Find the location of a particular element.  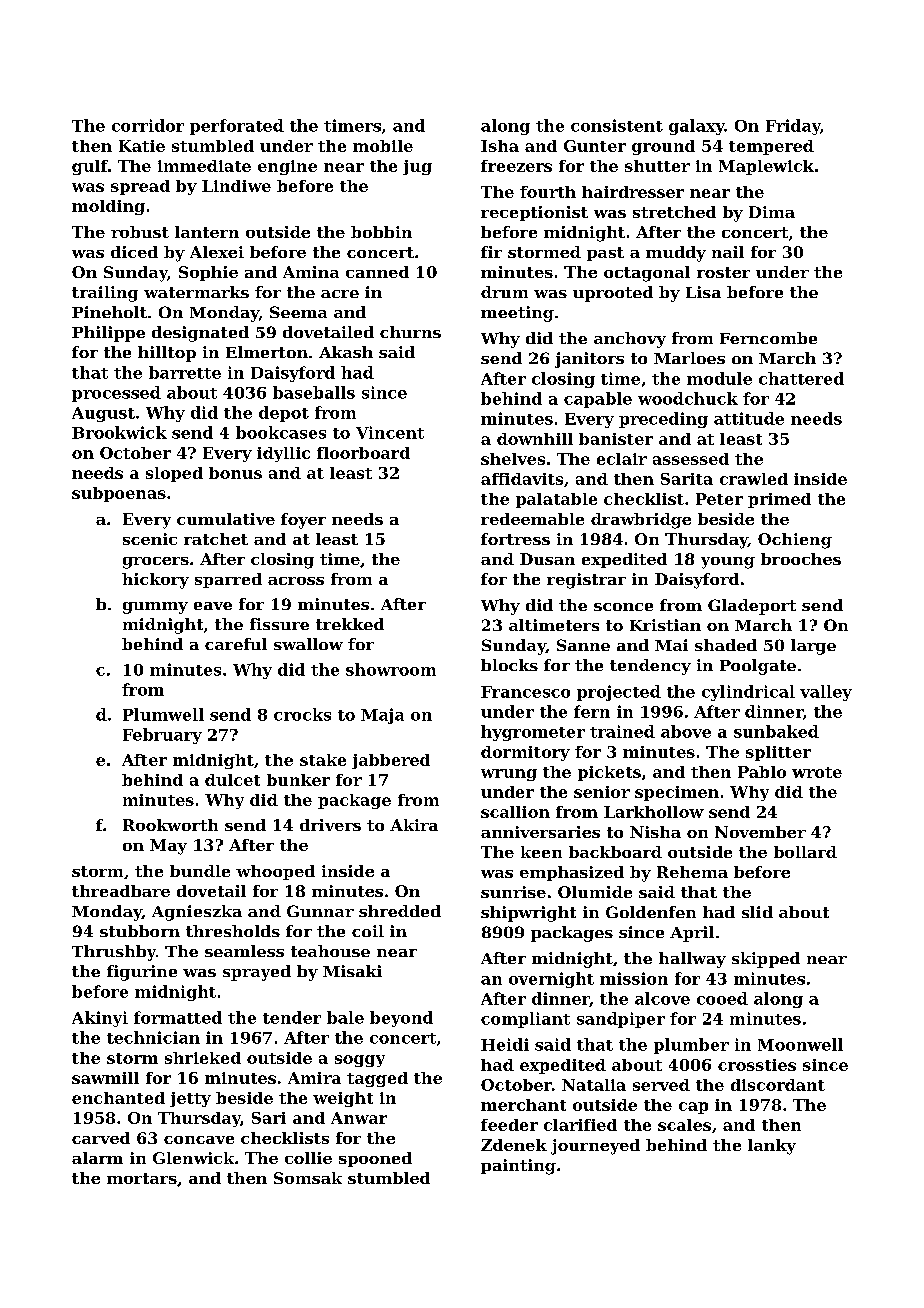

gulf is located at coordinates (90, 167).
